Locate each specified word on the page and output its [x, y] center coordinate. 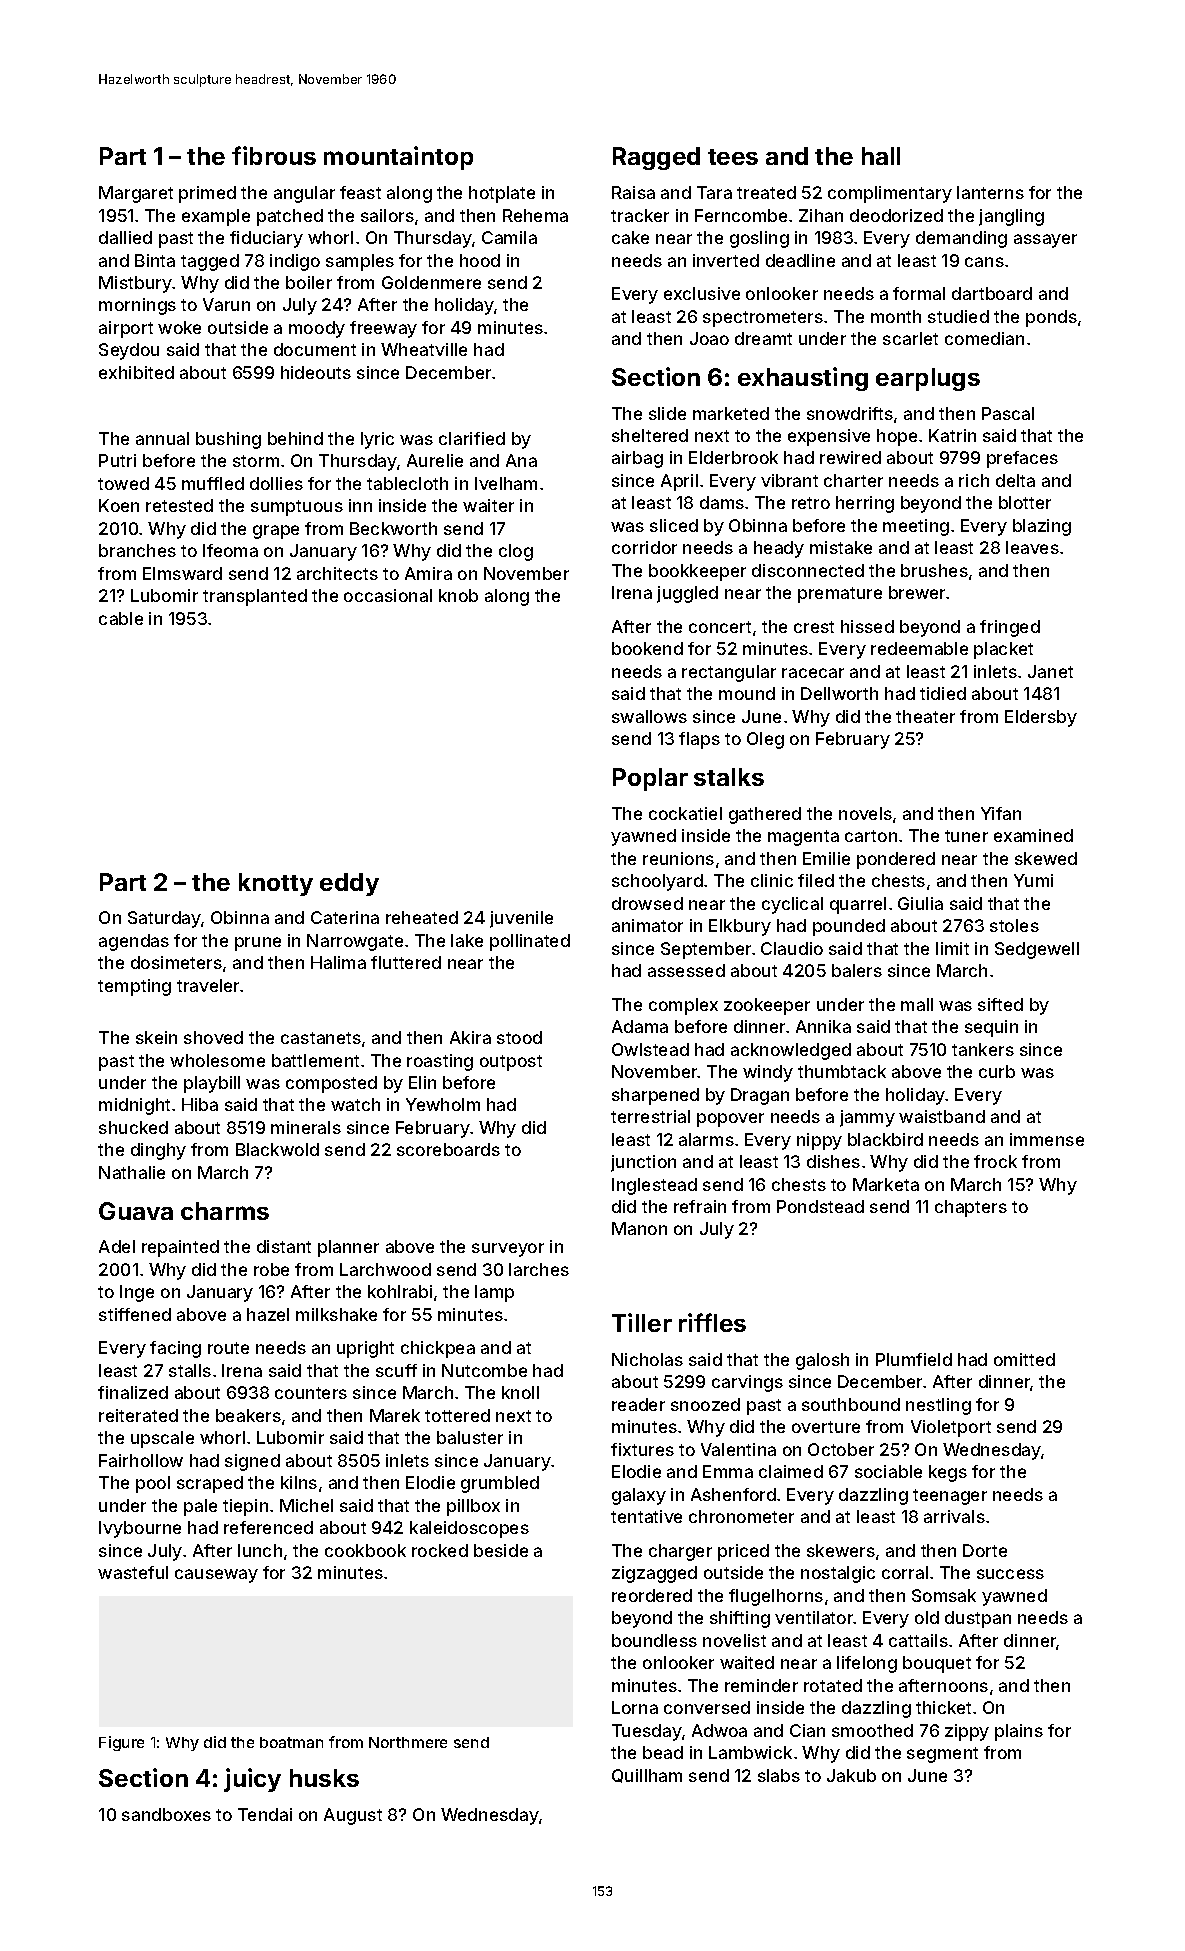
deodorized [896, 215]
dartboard [992, 293]
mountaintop [398, 158]
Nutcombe [484, 1370]
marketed [731, 413]
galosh [822, 1361]
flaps [699, 740]
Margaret [136, 194]
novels [865, 813]
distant [284, 1246]
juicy [252, 1780]
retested [179, 505]
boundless [654, 1640]
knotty [276, 884]
